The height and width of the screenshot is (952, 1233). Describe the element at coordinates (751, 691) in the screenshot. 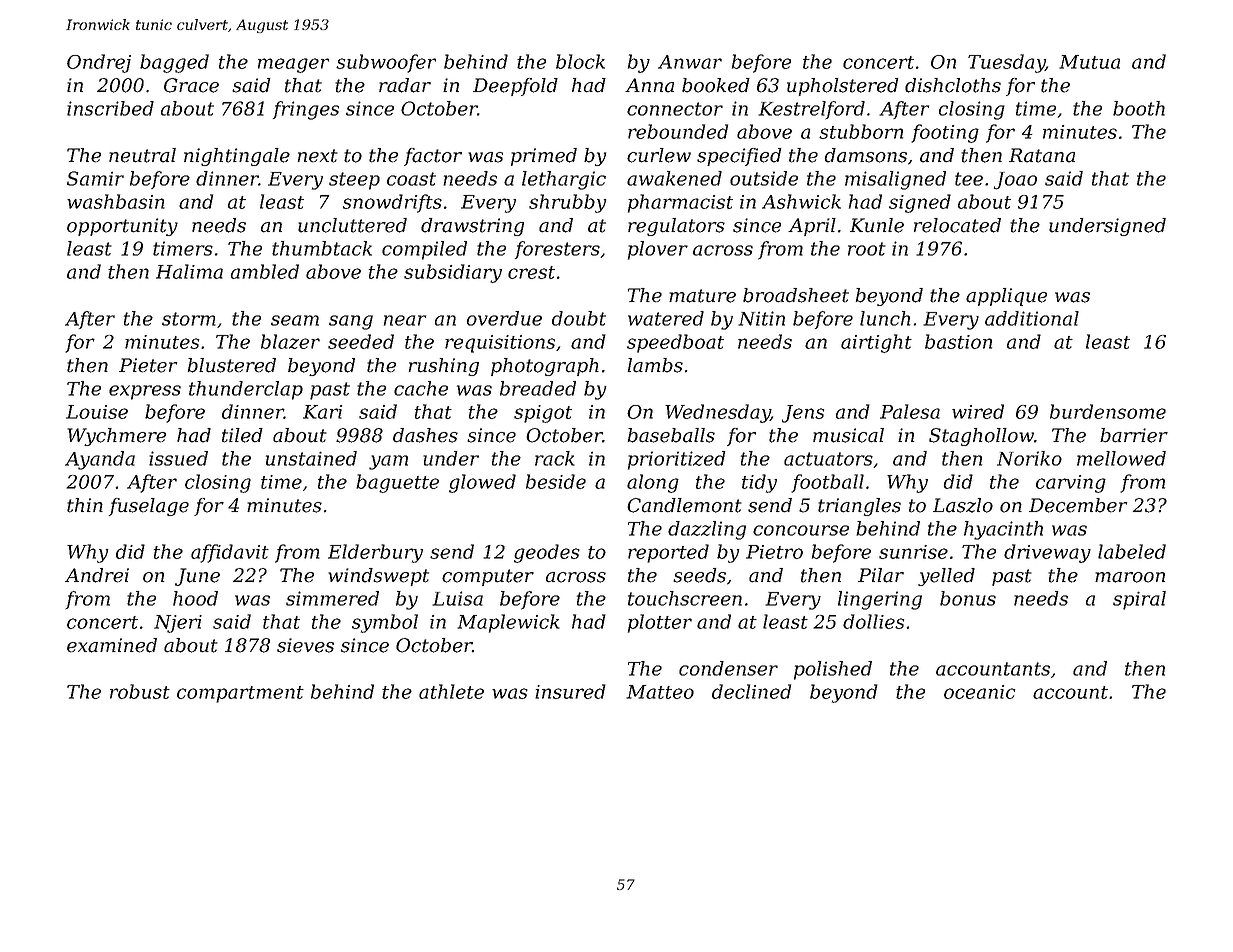

I see `declined` at that location.
